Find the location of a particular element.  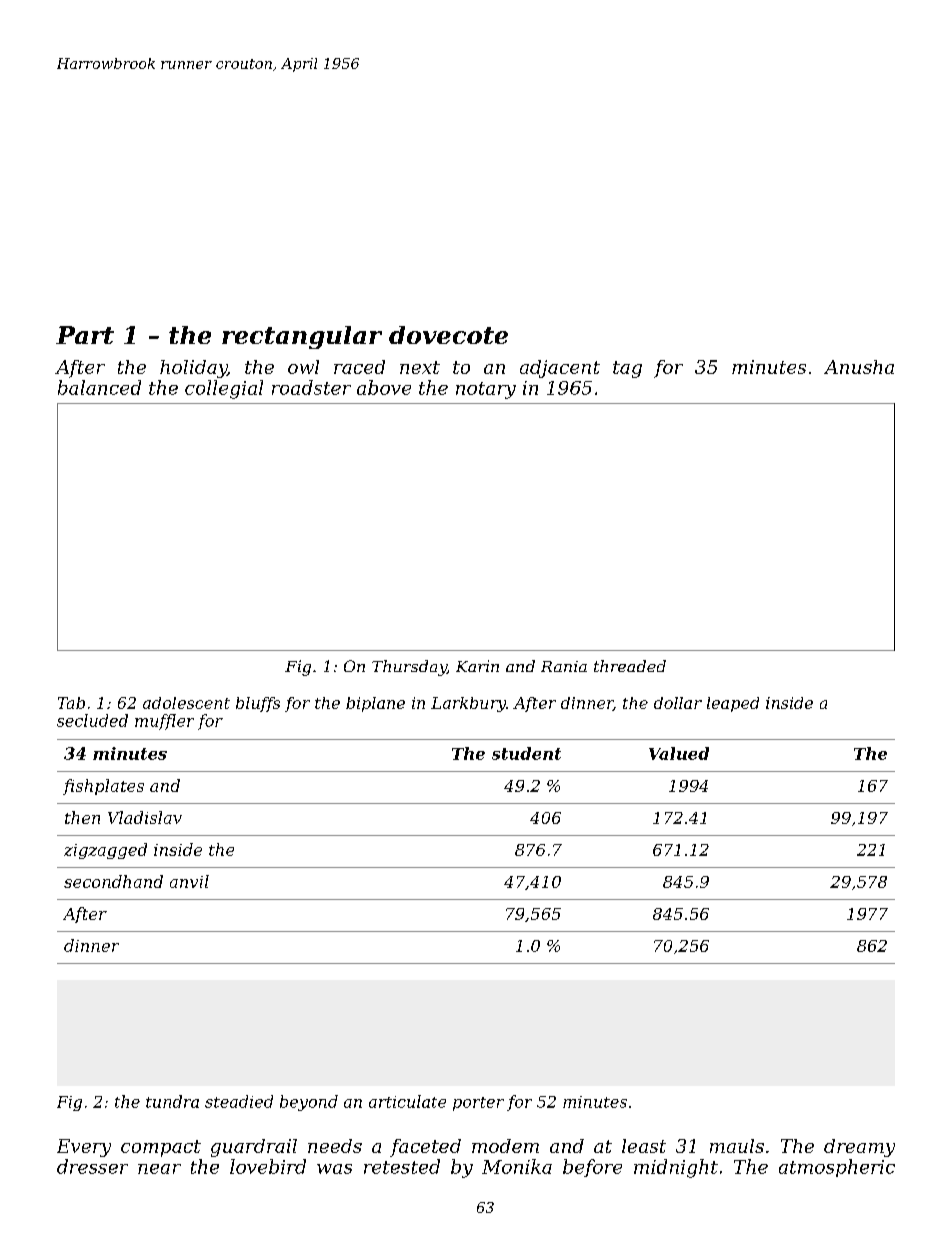

leaped is located at coordinates (733, 704).
